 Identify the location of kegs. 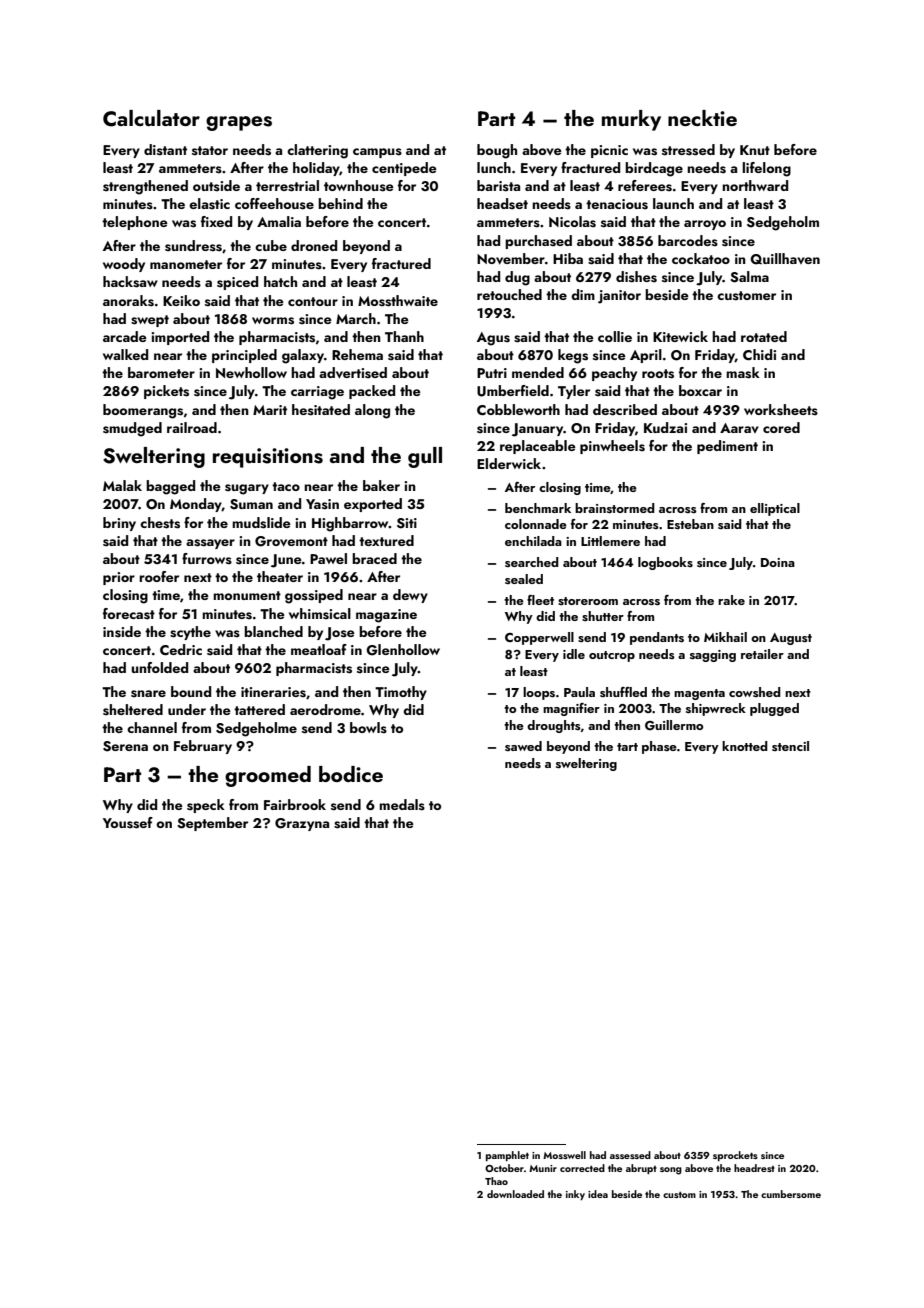
(573, 356).
